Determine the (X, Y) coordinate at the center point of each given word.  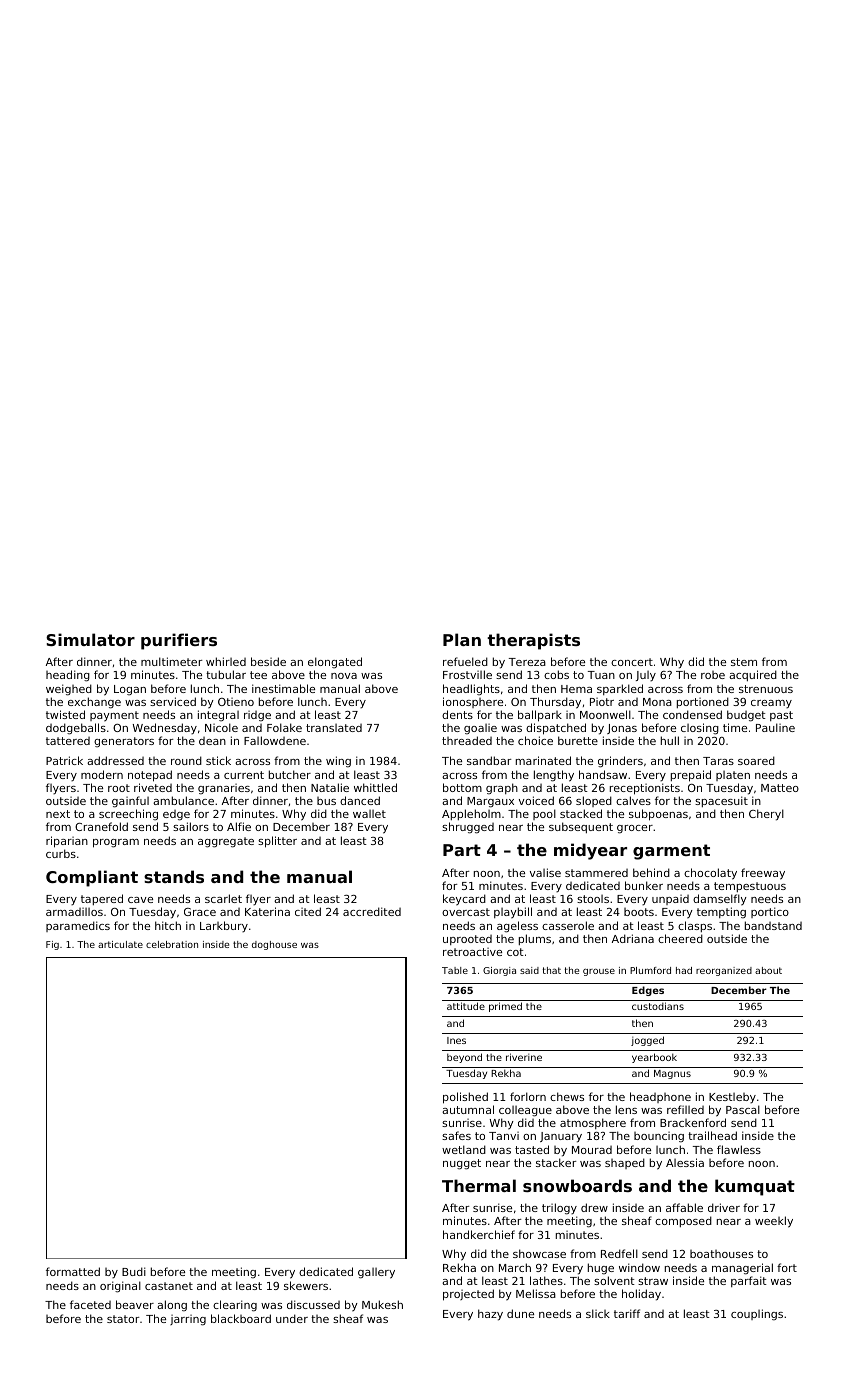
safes (456, 1135)
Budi (134, 1271)
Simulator (90, 639)
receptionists (645, 789)
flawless (739, 1149)
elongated (335, 663)
